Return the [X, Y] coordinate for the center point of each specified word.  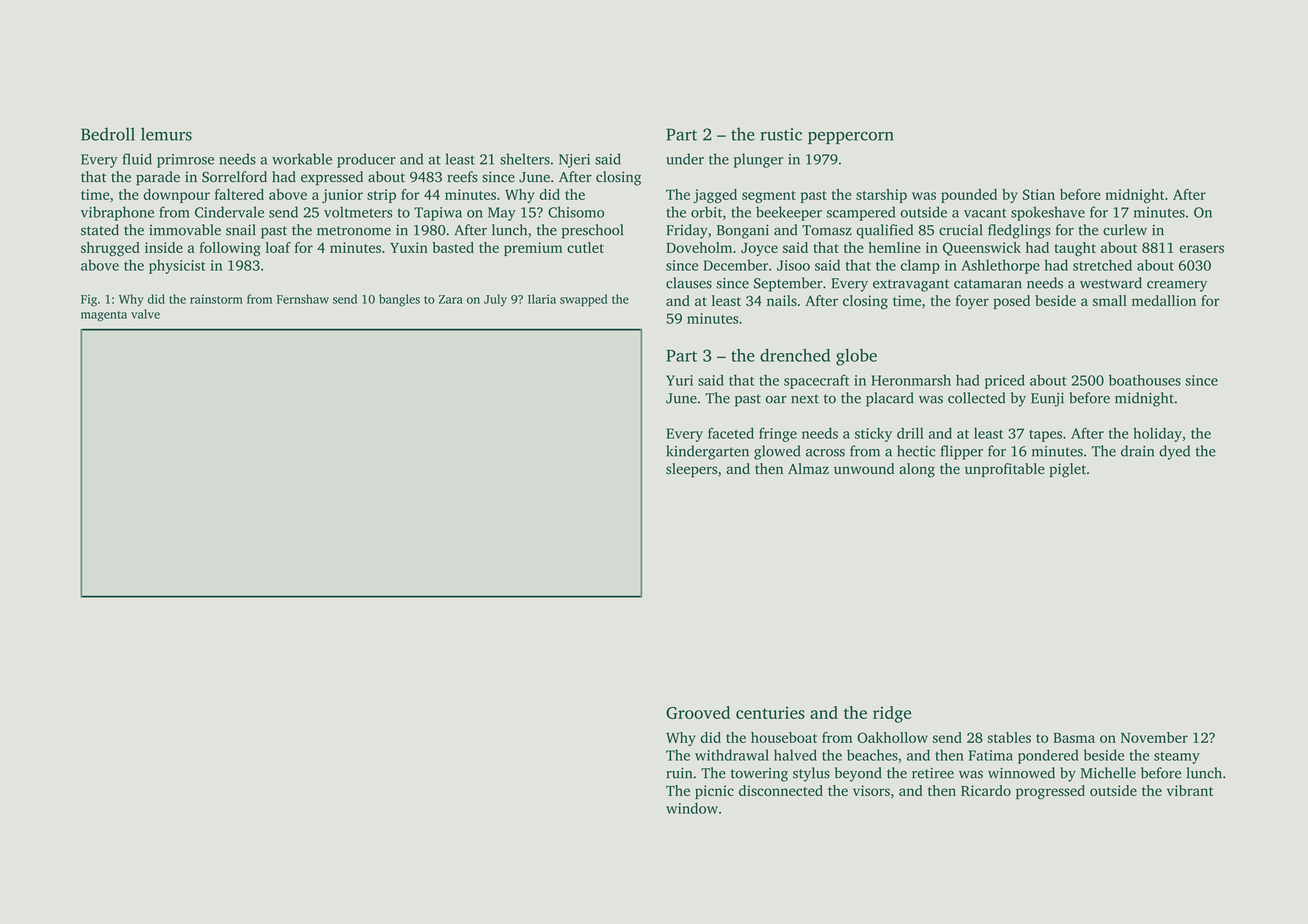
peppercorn [851, 137]
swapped [583, 300]
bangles [399, 300]
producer [366, 160]
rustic [781, 134]
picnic [714, 792]
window [692, 808]
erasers [1201, 249]
